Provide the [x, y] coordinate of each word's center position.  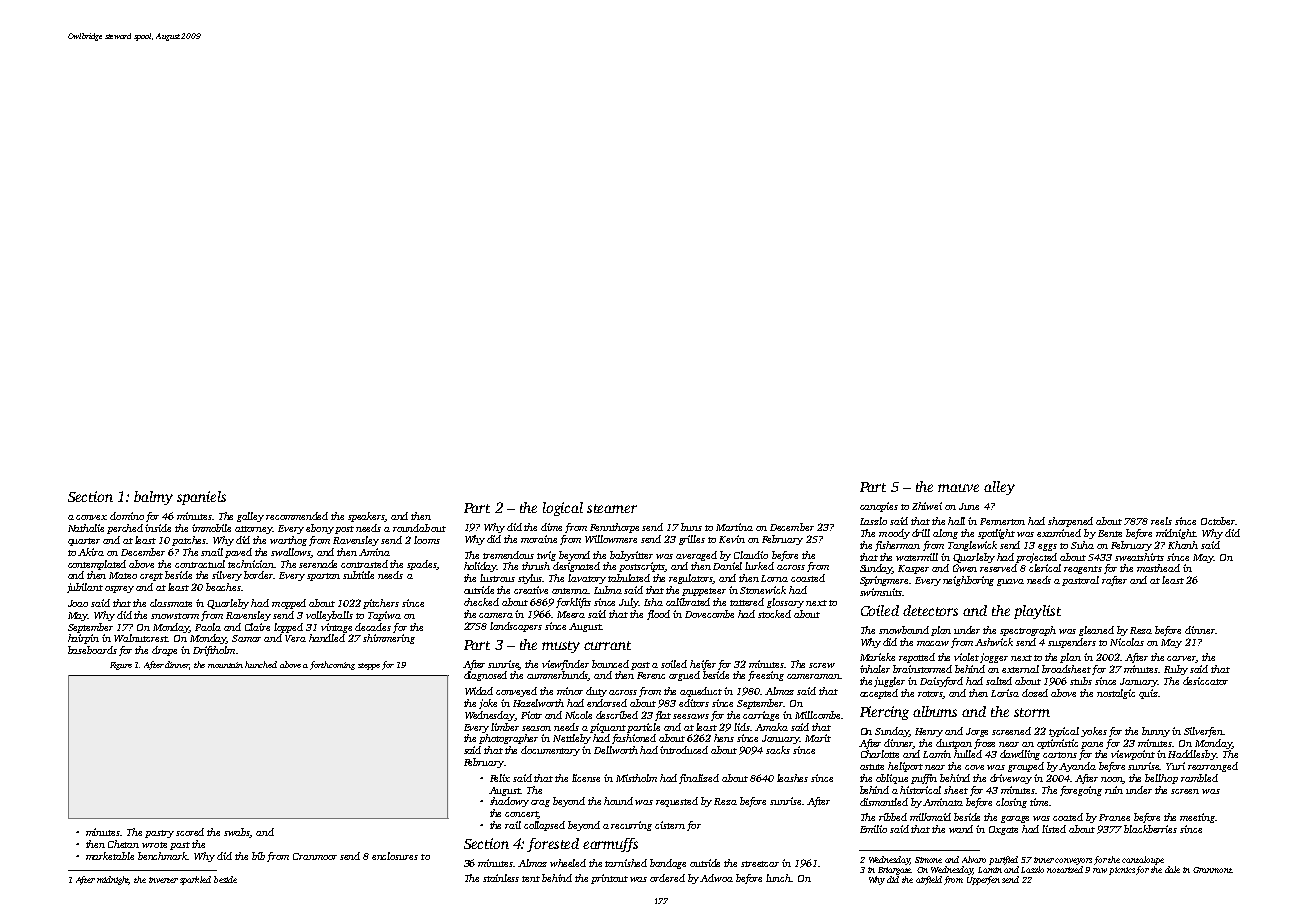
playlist [1037, 612]
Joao [78, 603]
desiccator [1205, 681]
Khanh [1183, 545]
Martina [734, 527]
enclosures [395, 856]
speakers [367, 517]
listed [1054, 829]
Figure [121, 666]
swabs [237, 833]
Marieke [877, 657]
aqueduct [701, 692]
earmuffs [610, 845]
